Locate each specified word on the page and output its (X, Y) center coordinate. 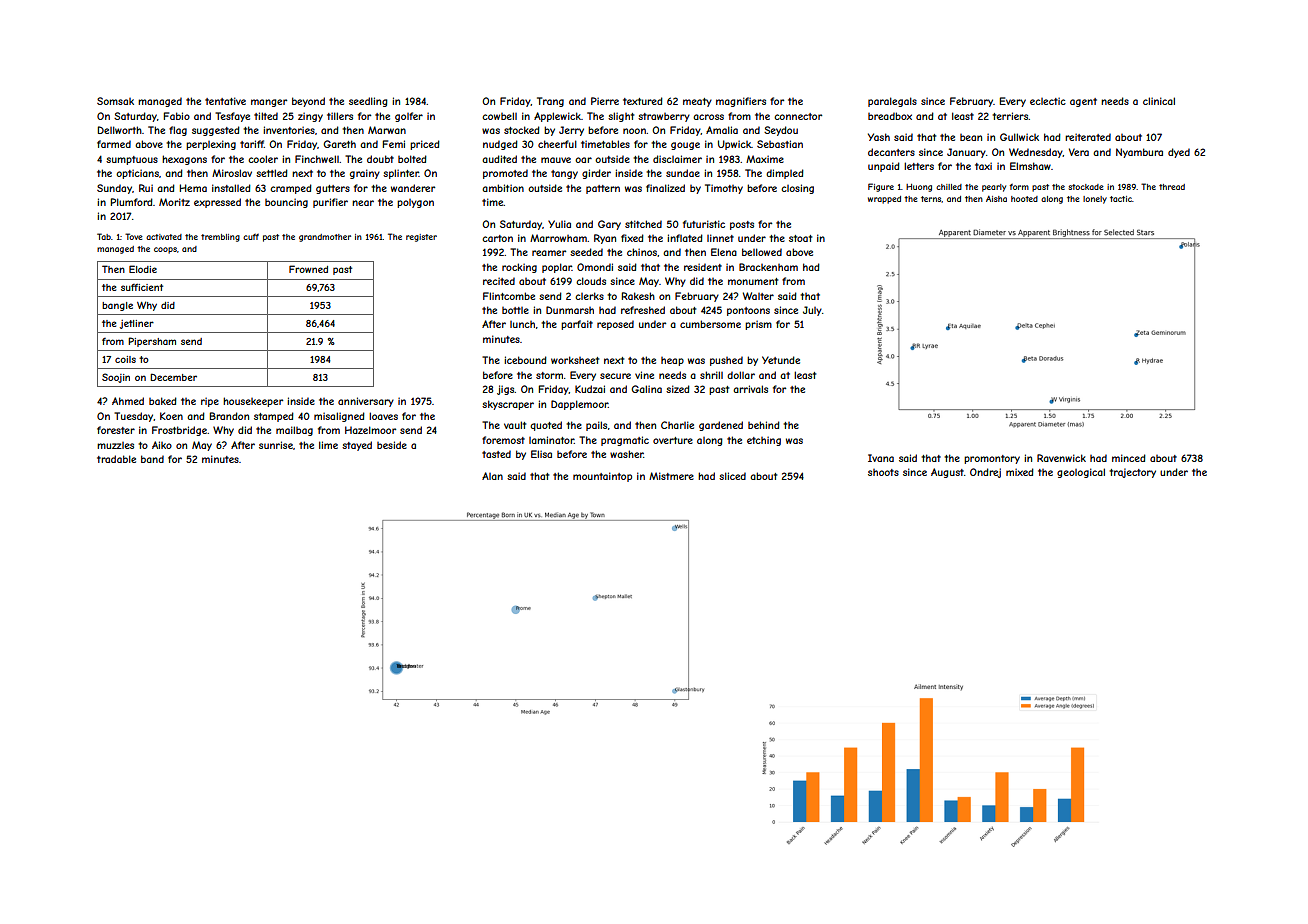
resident (703, 267)
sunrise (276, 445)
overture (673, 440)
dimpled (785, 174)
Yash (879, 137)
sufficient (142, 287)
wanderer (413, 188)
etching (764, 441)
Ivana (881, 458)
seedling (368, 102)
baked (163, 401)
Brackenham (768, 267)
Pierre (605, 101)
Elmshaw (1030, 166)
